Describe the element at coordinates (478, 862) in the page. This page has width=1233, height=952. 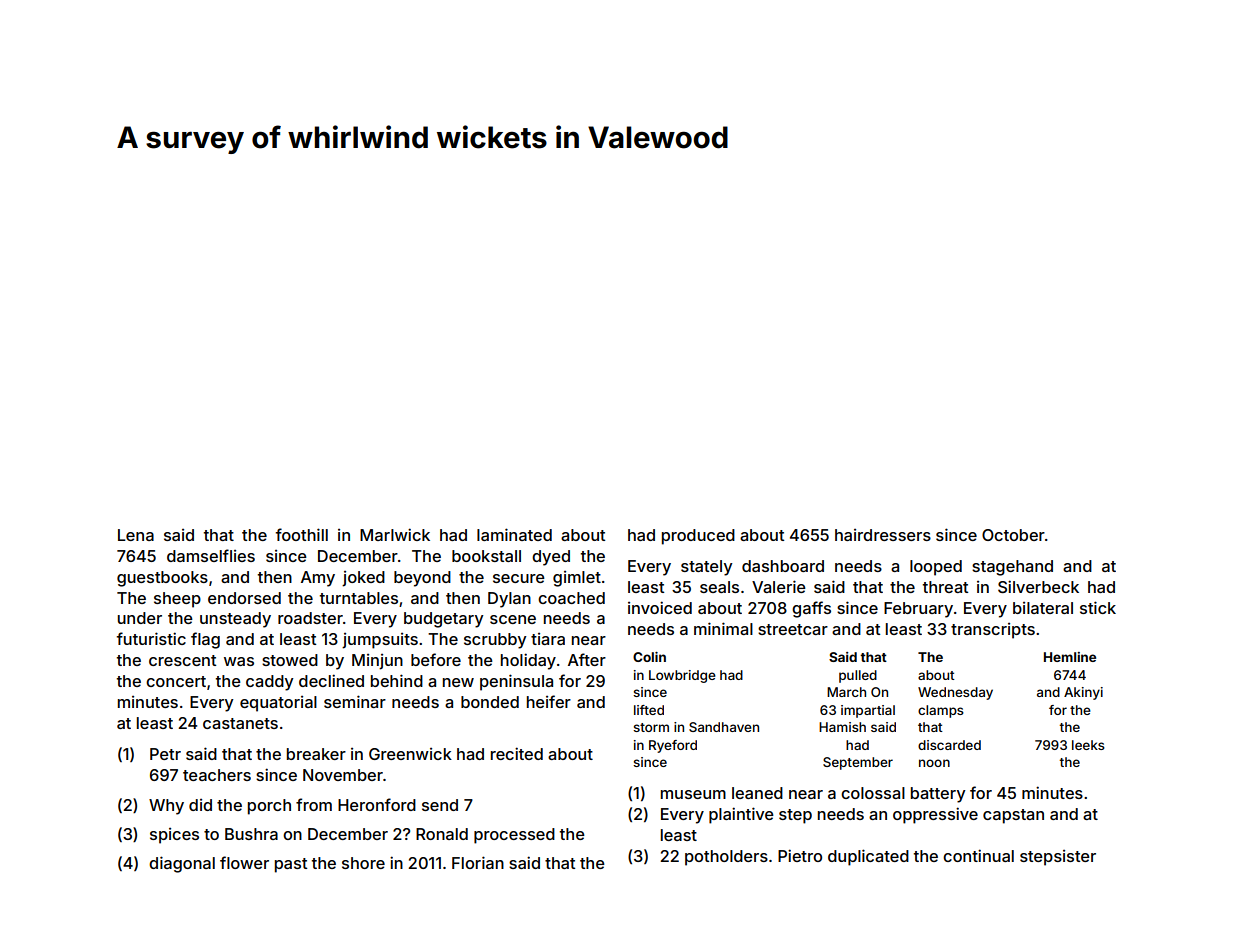
I see `Florian` at that location.
